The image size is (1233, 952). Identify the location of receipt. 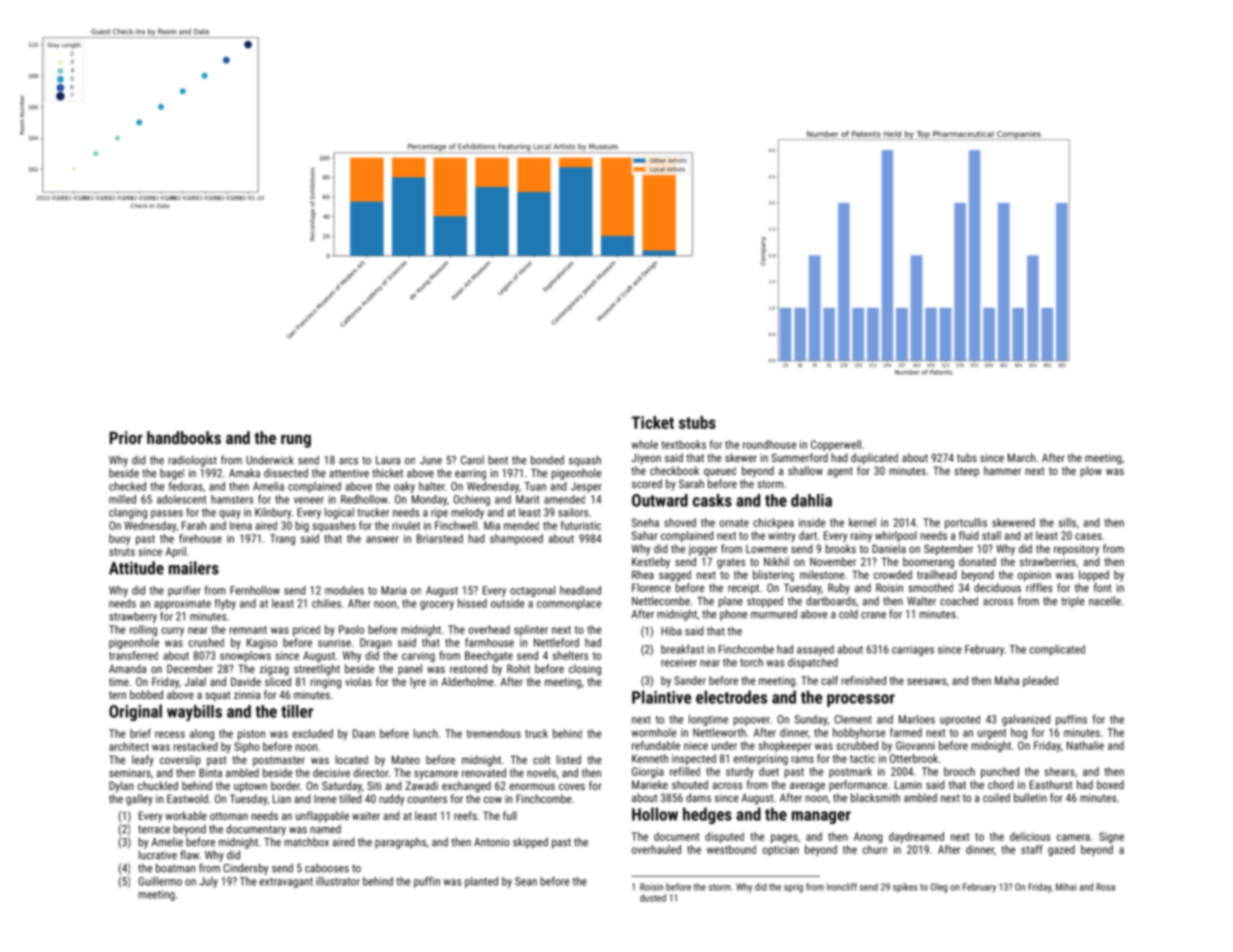
(743, 589).
